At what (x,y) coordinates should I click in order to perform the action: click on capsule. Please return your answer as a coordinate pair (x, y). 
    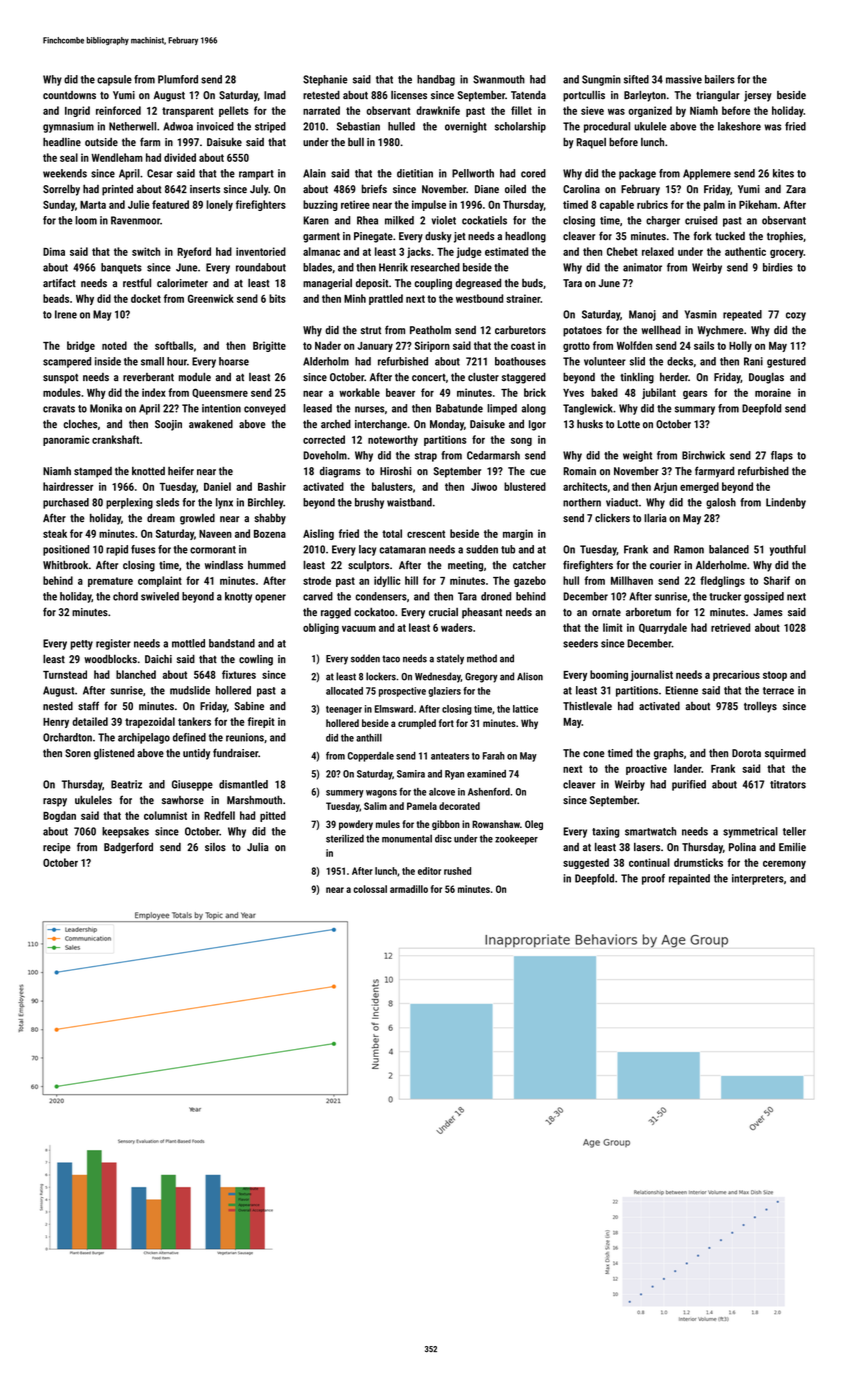
    Looking at the image, I should click on (114, 80).
